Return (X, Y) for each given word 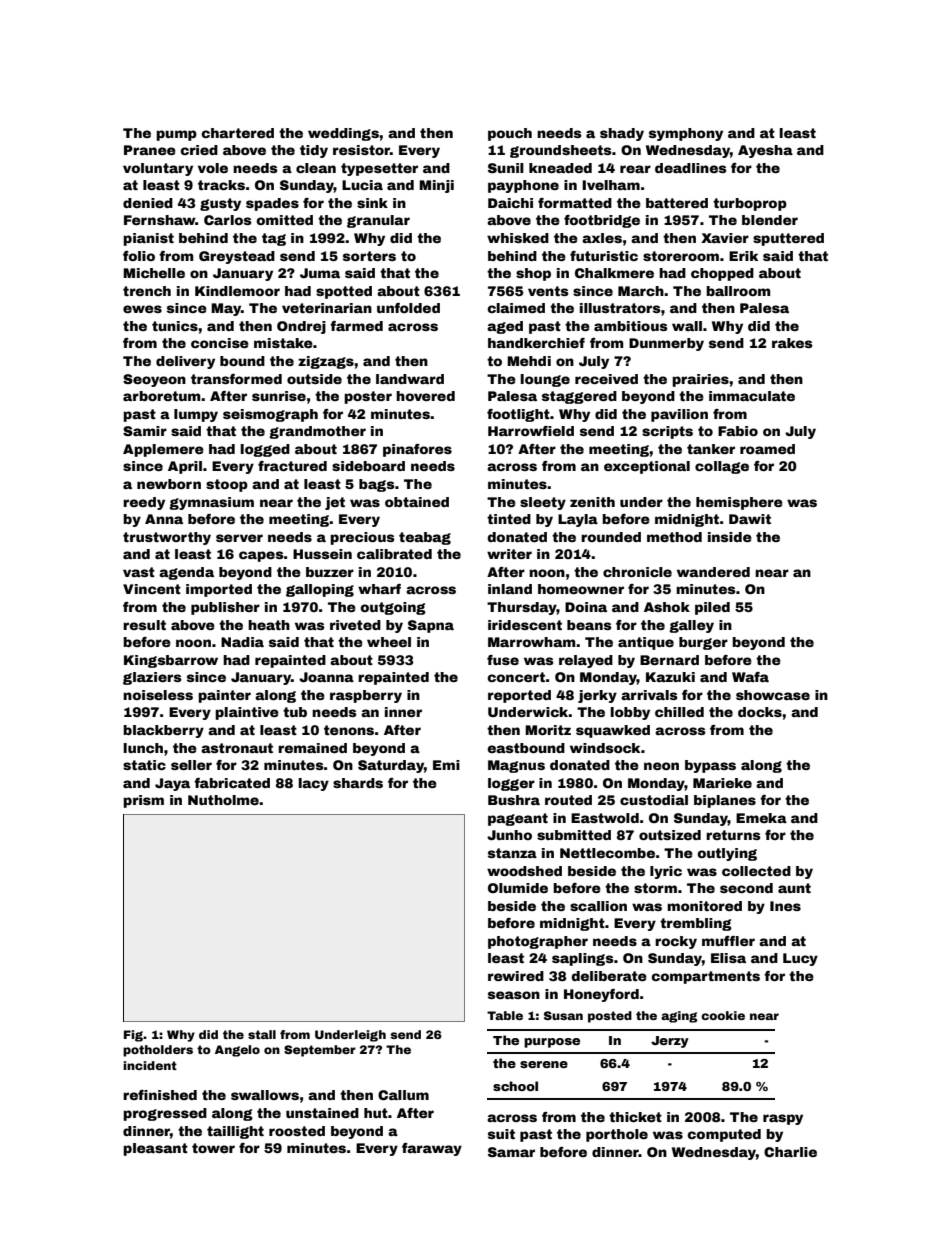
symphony (686, 134)
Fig (134, 1036)
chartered (237, 133)
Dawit (750, 519)
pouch (510, 134)
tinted (509, 519)
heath (269, 625)
